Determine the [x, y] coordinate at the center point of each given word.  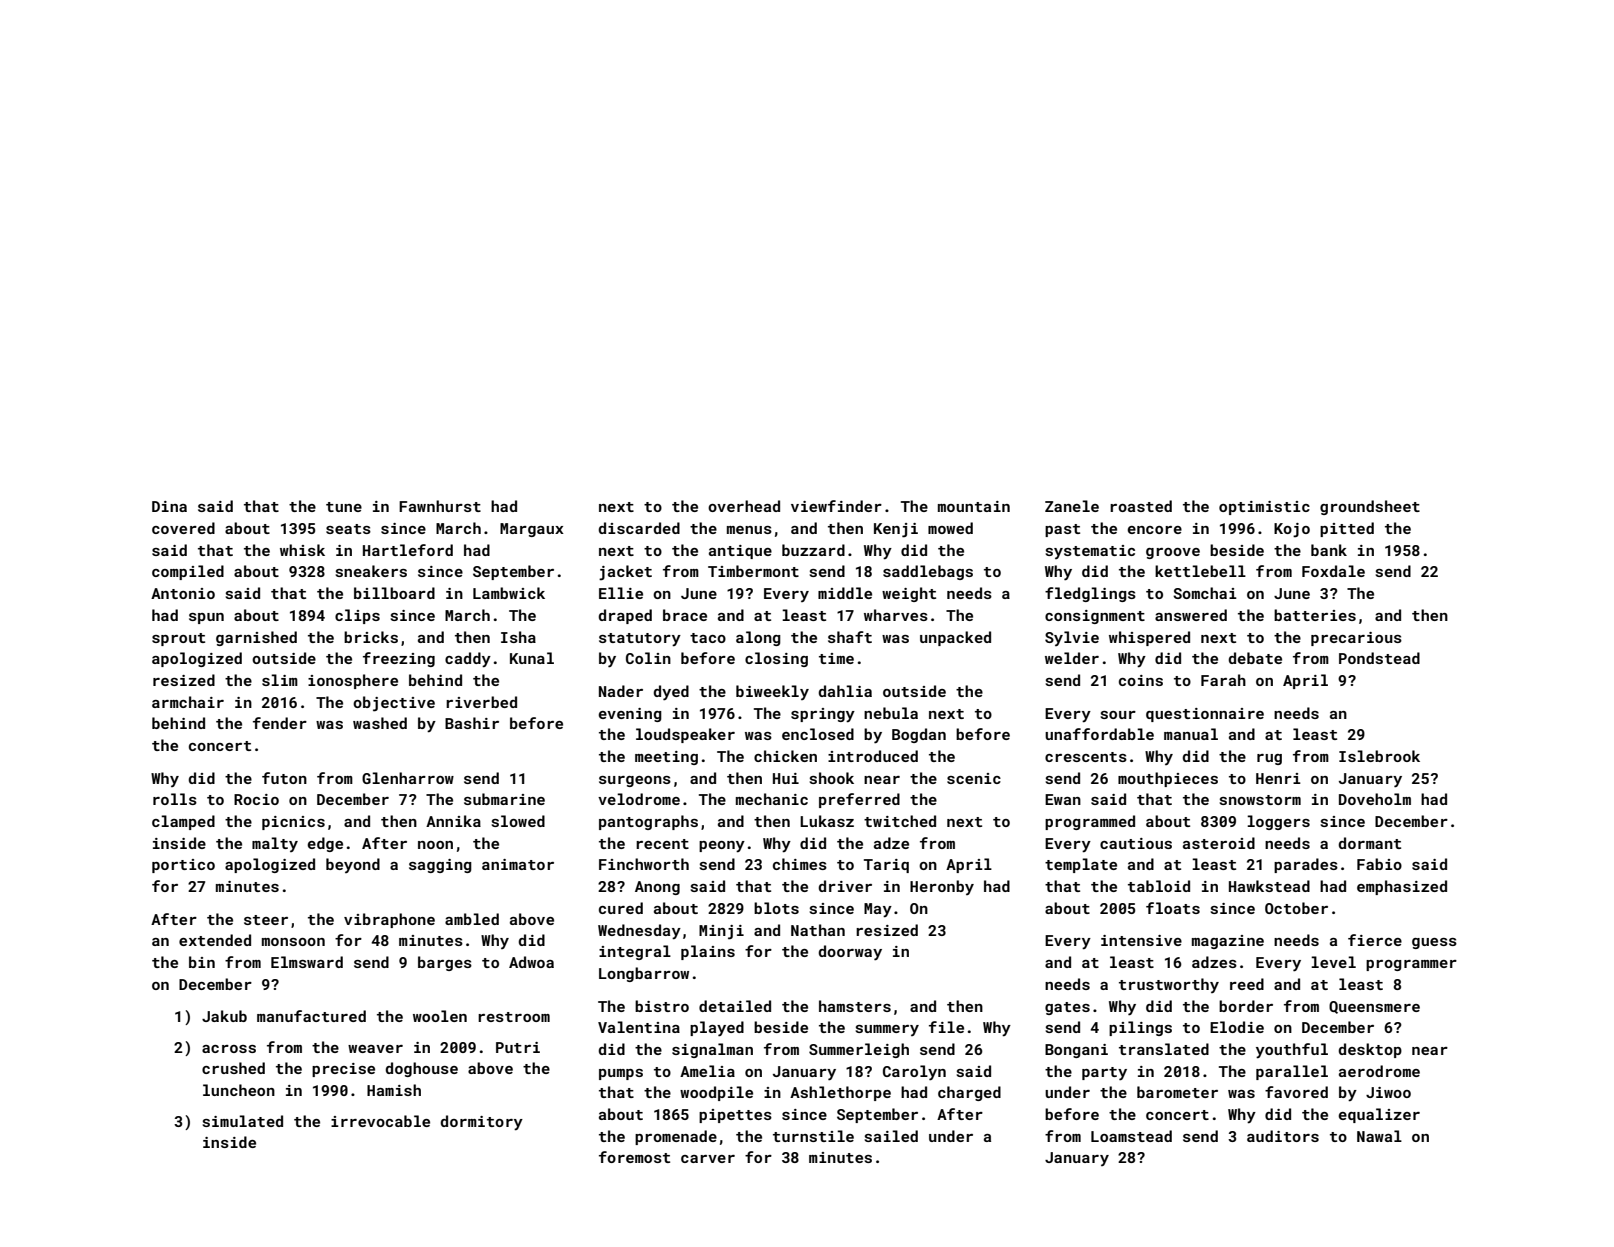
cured [621, 908]
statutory [640, 640]
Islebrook [1379, 756]
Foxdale [1333, 571]
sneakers [371, 571]
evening [630, 715]
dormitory [482, 1123]
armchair [188, 702]
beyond [353, 865]
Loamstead [1131, 1136]
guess [1434, 943]
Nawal [1379, 1136]
